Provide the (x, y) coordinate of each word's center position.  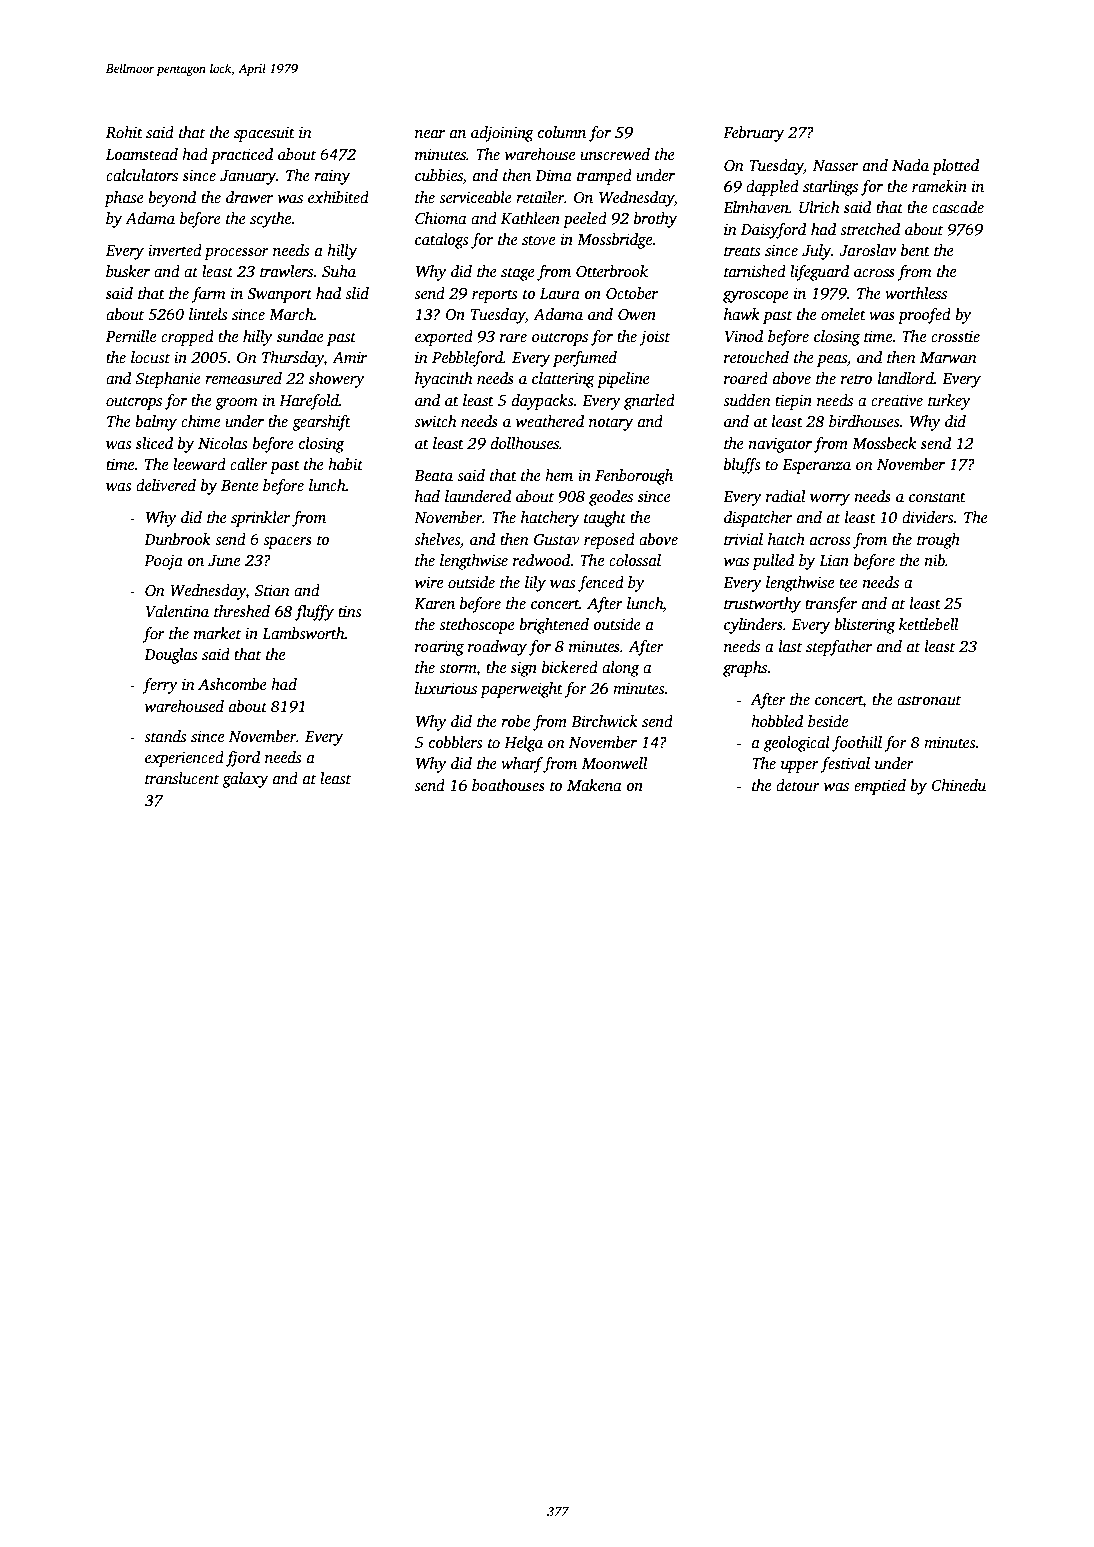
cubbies (439, 176)
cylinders (753, 626)
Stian (272, 591)
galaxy (245, 780)
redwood (542, 560)
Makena (594, 785)
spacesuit (264, 134)
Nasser (835, 165)
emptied (880, 787)
